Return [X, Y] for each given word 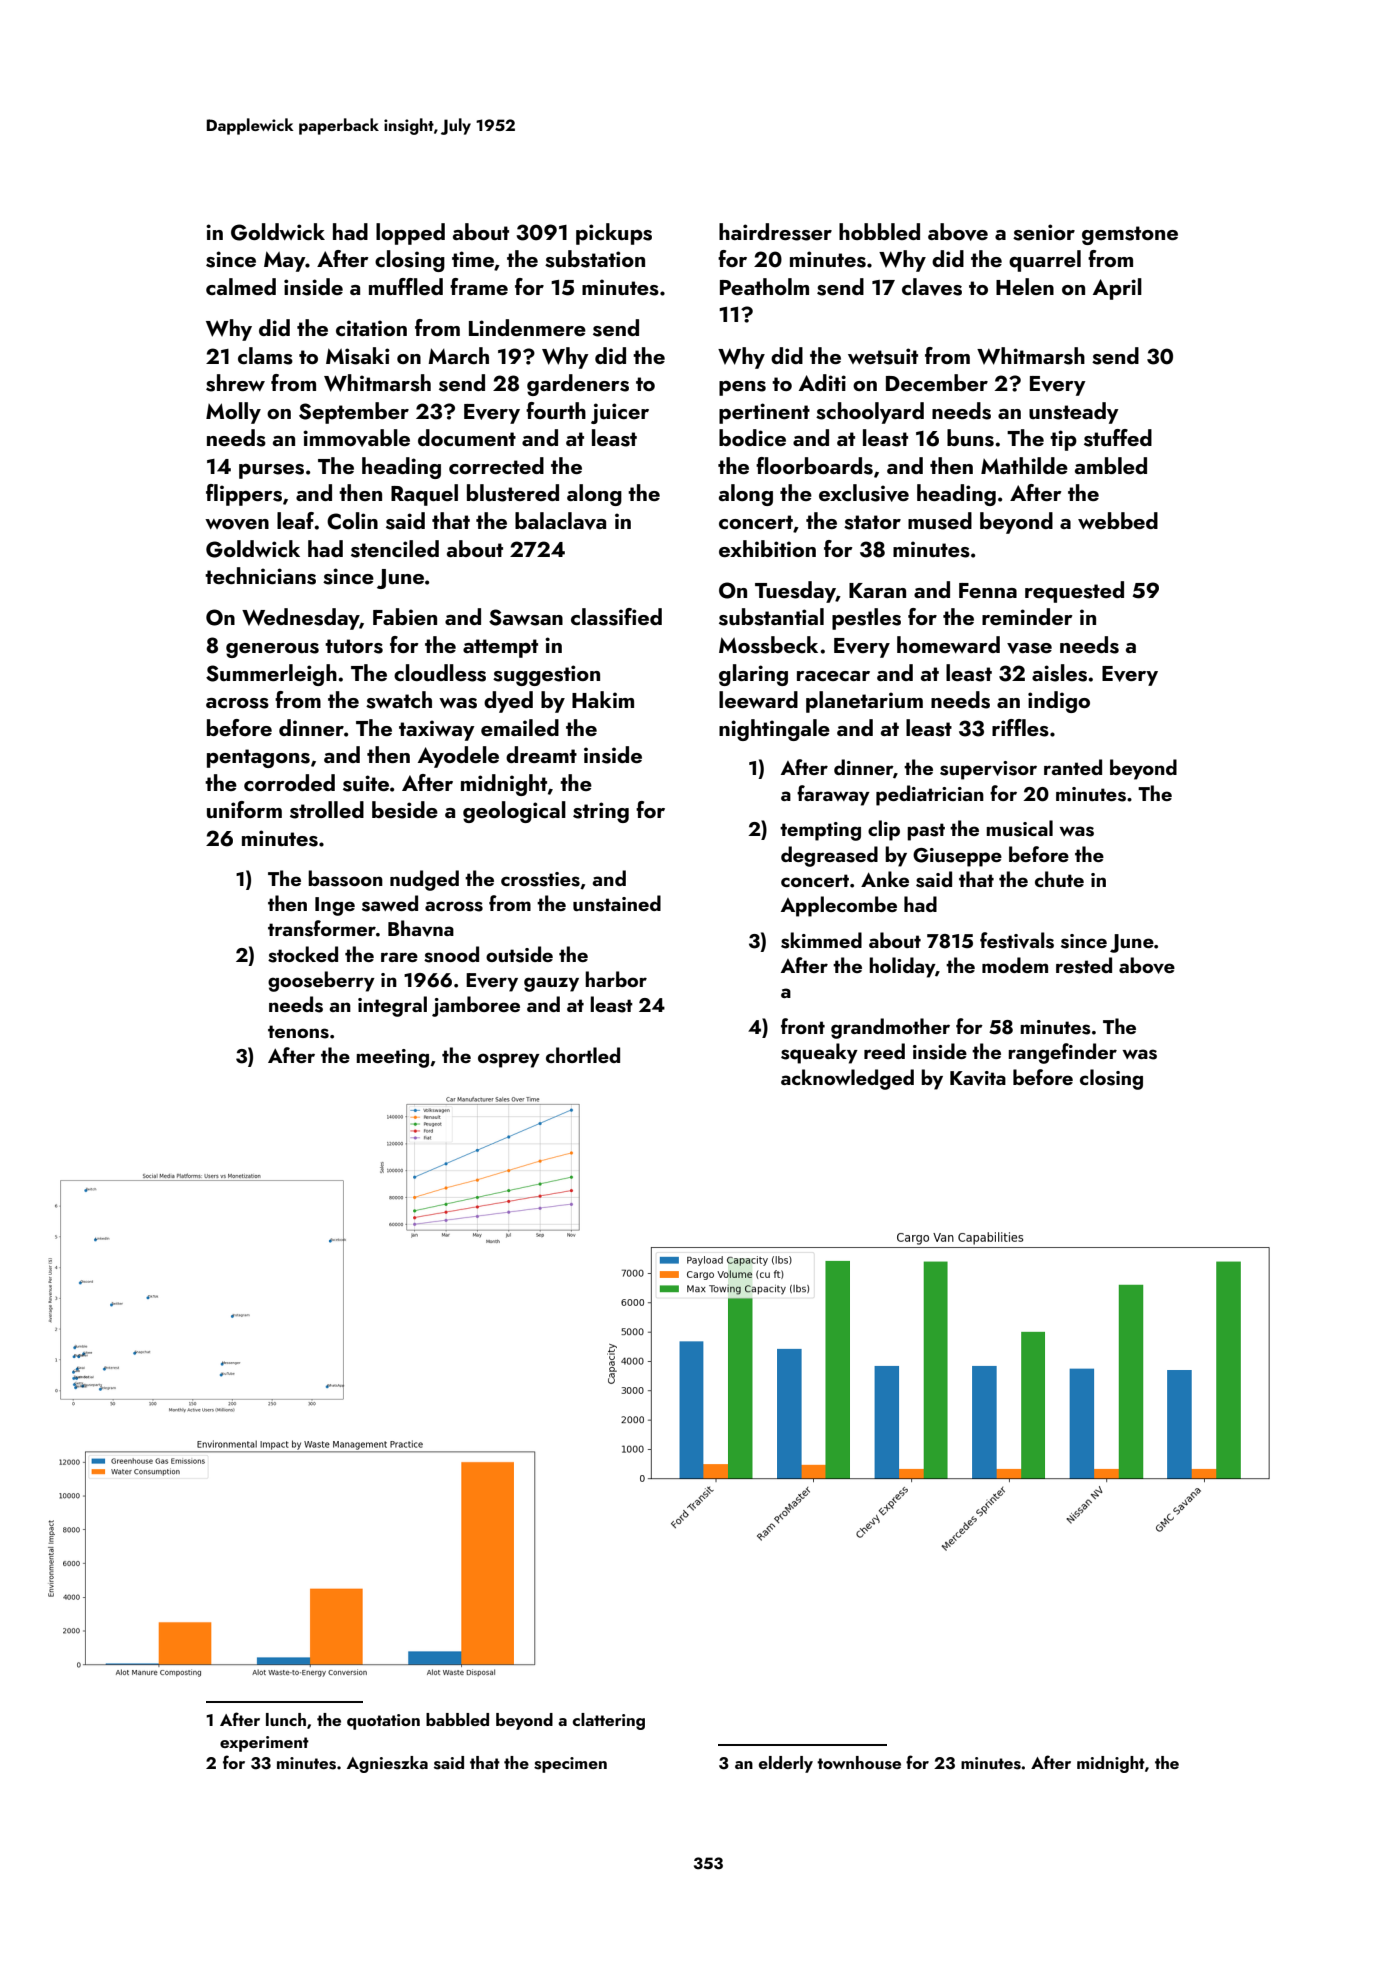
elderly [786, 1764]
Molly [233, 413]
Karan [877, 590]
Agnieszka [387, 1764]
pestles [866, 619]
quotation [383, 1722]
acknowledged [847, 1079]
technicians [260, 576]
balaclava [560, 521]
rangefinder [1062, 1053]
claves [932, 287]
